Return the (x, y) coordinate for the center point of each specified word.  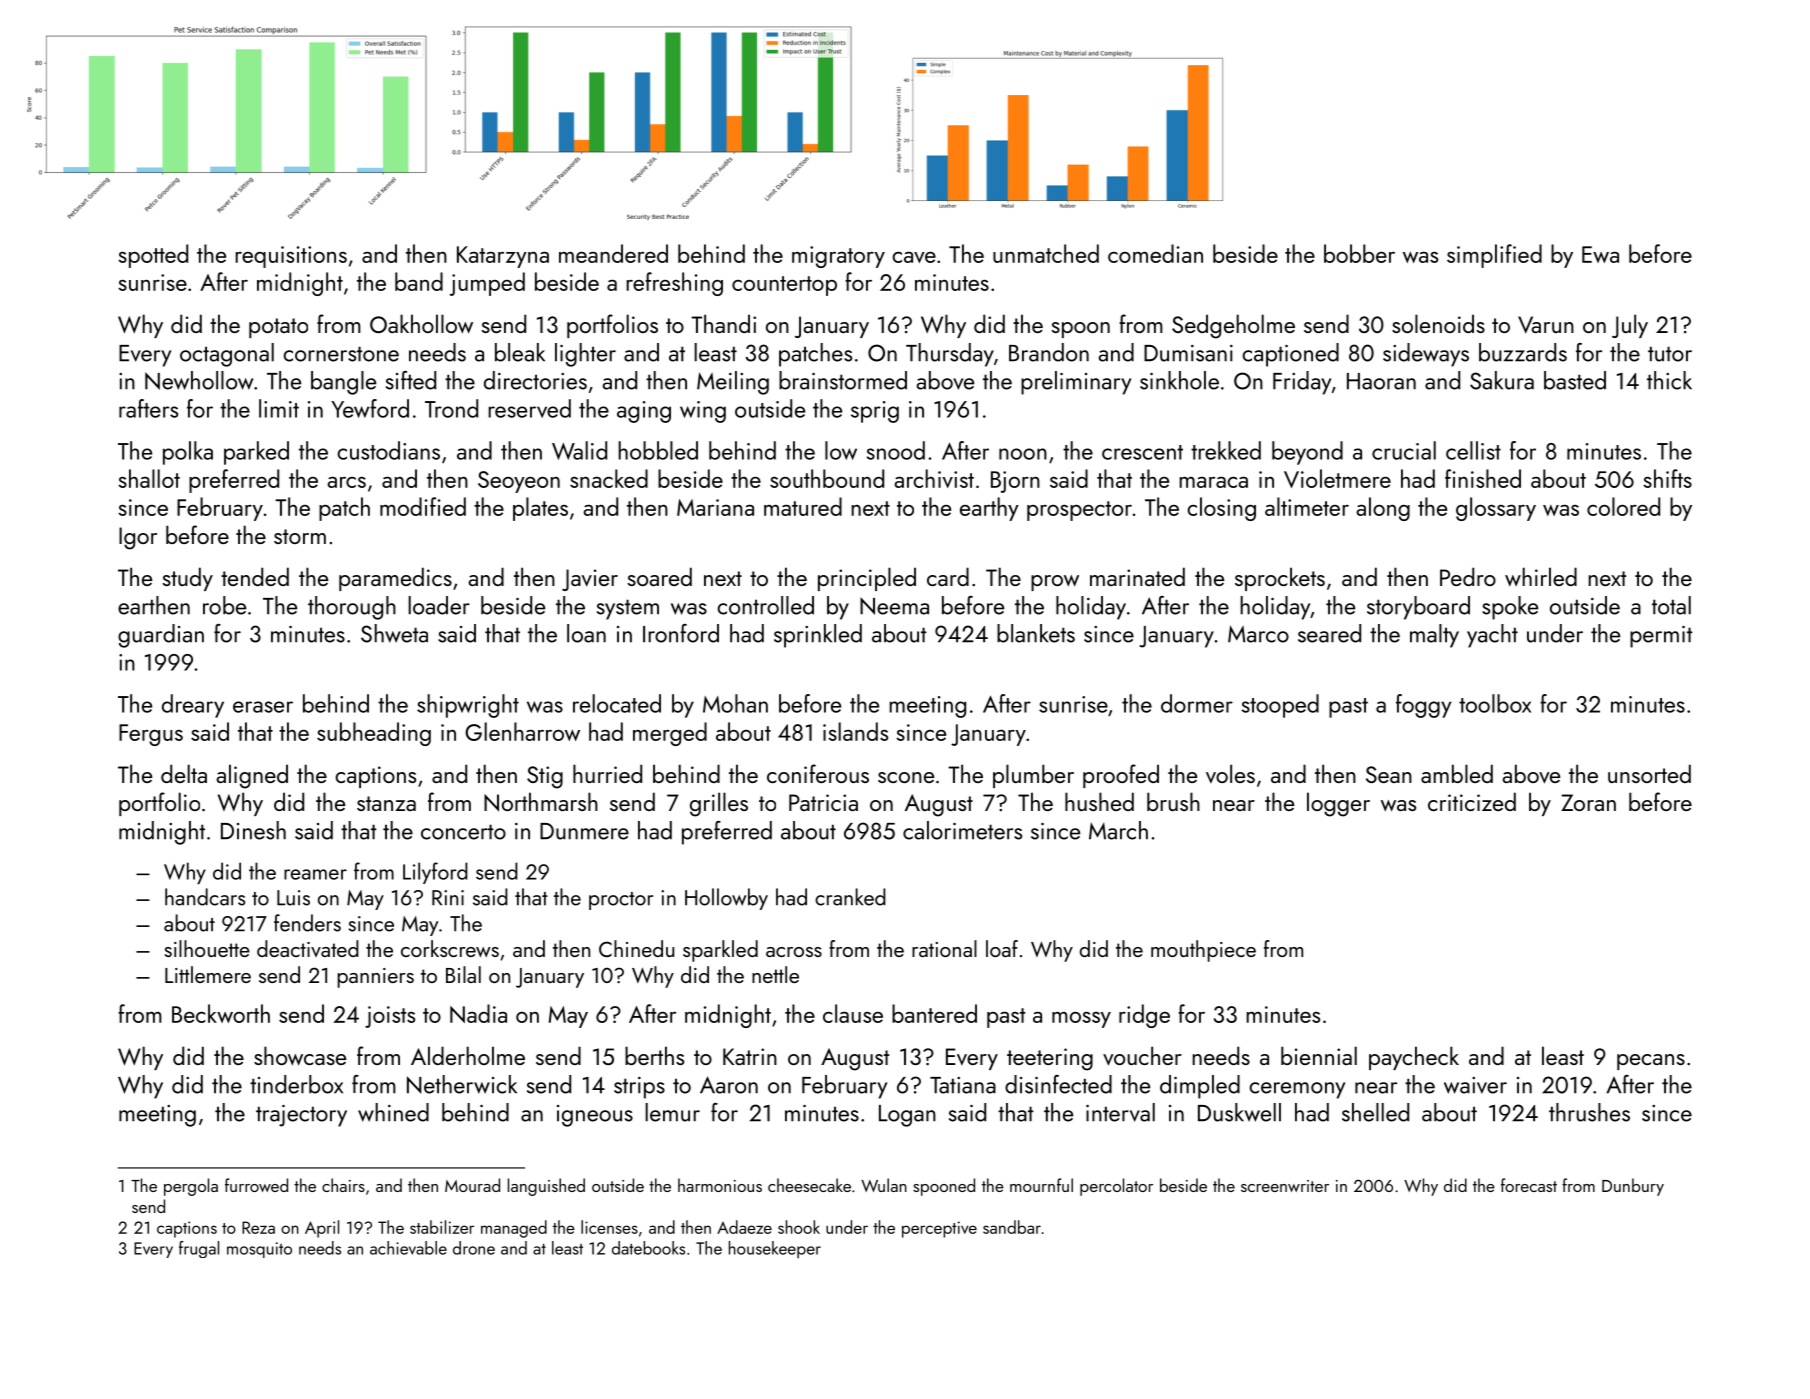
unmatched (1046, 253)
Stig (545, 777)
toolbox (1495, 703)
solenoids (1438, 323)
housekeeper (775, 1250)
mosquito (259, 1250)
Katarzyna (503, 257)
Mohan (735, 703)
